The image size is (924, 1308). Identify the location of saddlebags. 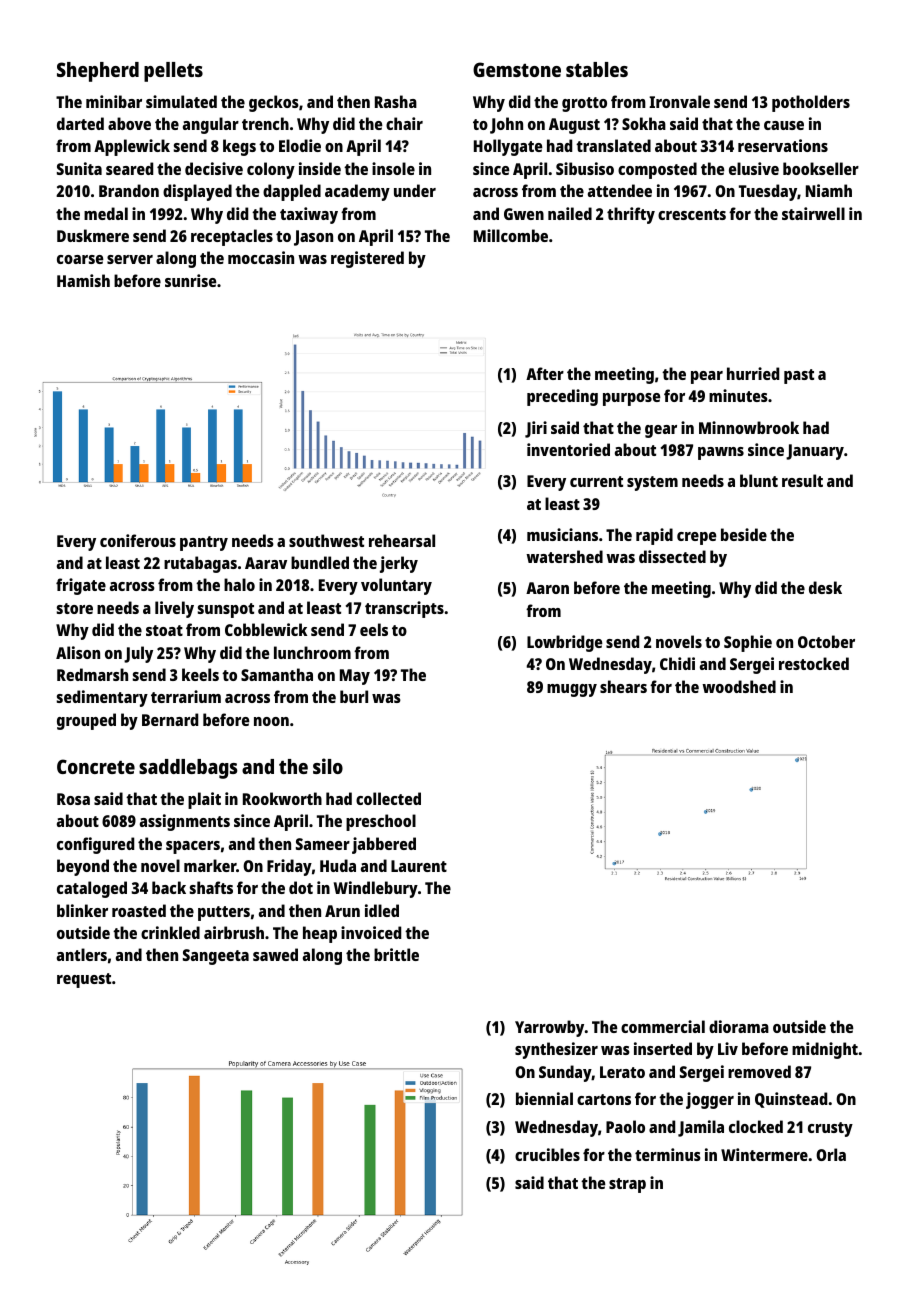
(188, 769).
